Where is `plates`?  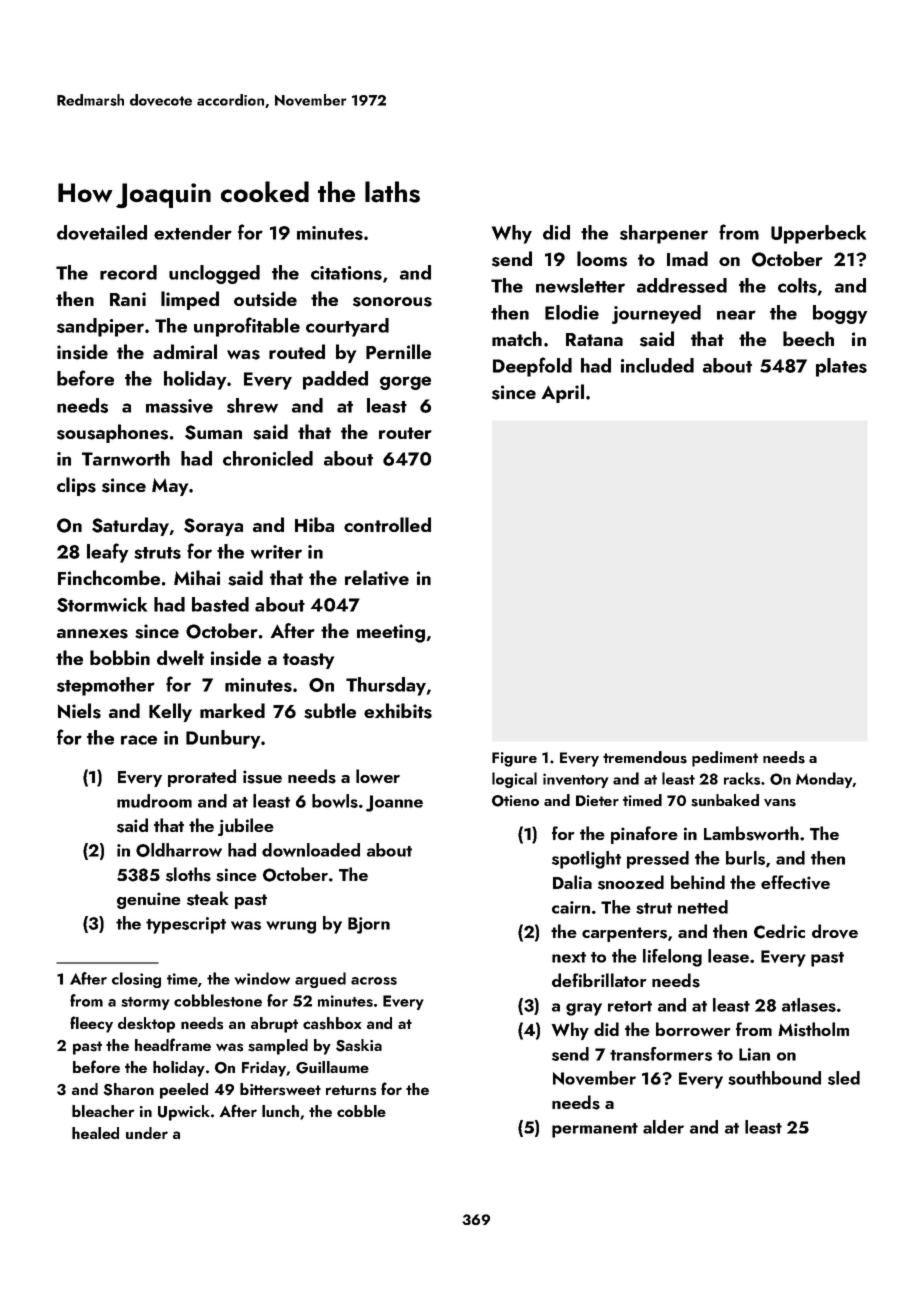
plates is located at coordinates (841, 367).
